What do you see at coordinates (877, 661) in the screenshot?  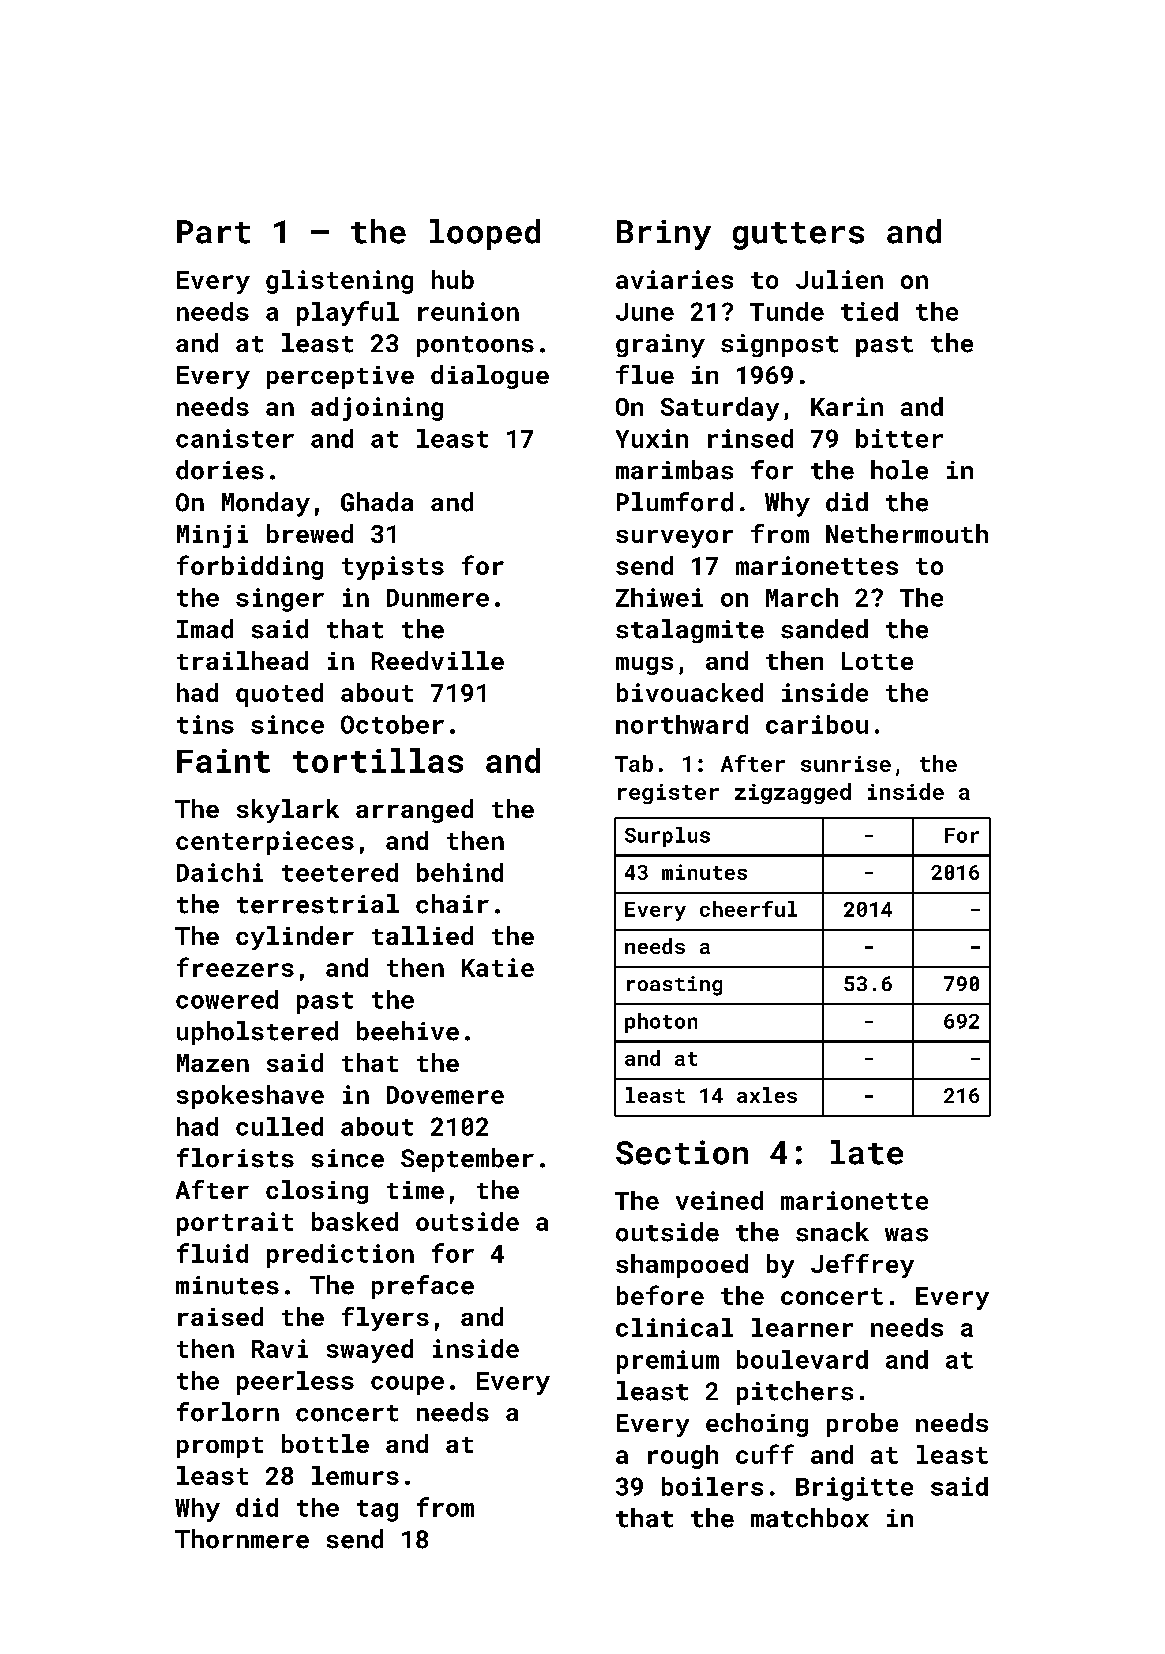 I see `Lotte` at bounding box center [877, 661].
